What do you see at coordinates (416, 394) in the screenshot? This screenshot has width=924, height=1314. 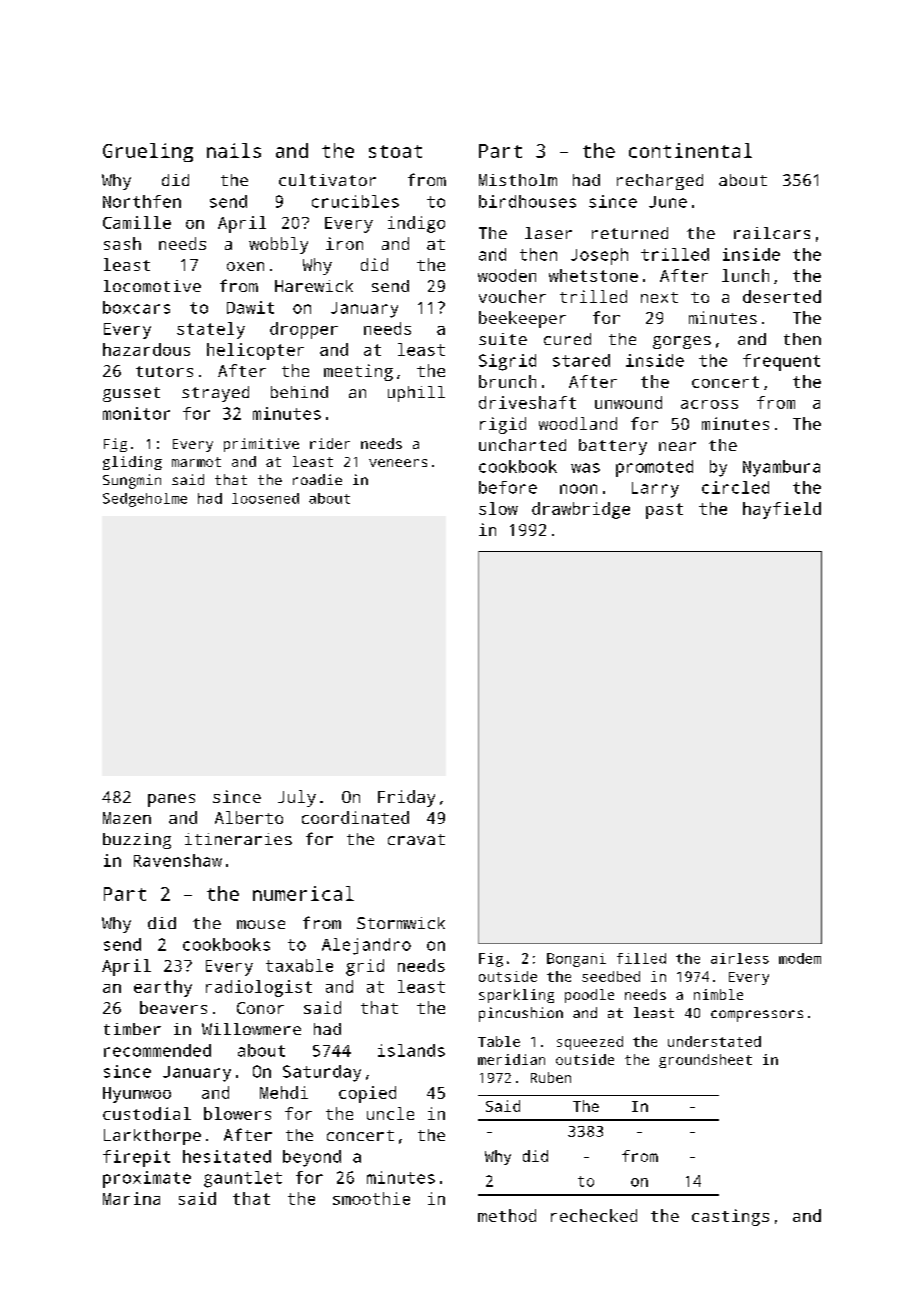 I see `uphill` at bounding box center [416, 394].
